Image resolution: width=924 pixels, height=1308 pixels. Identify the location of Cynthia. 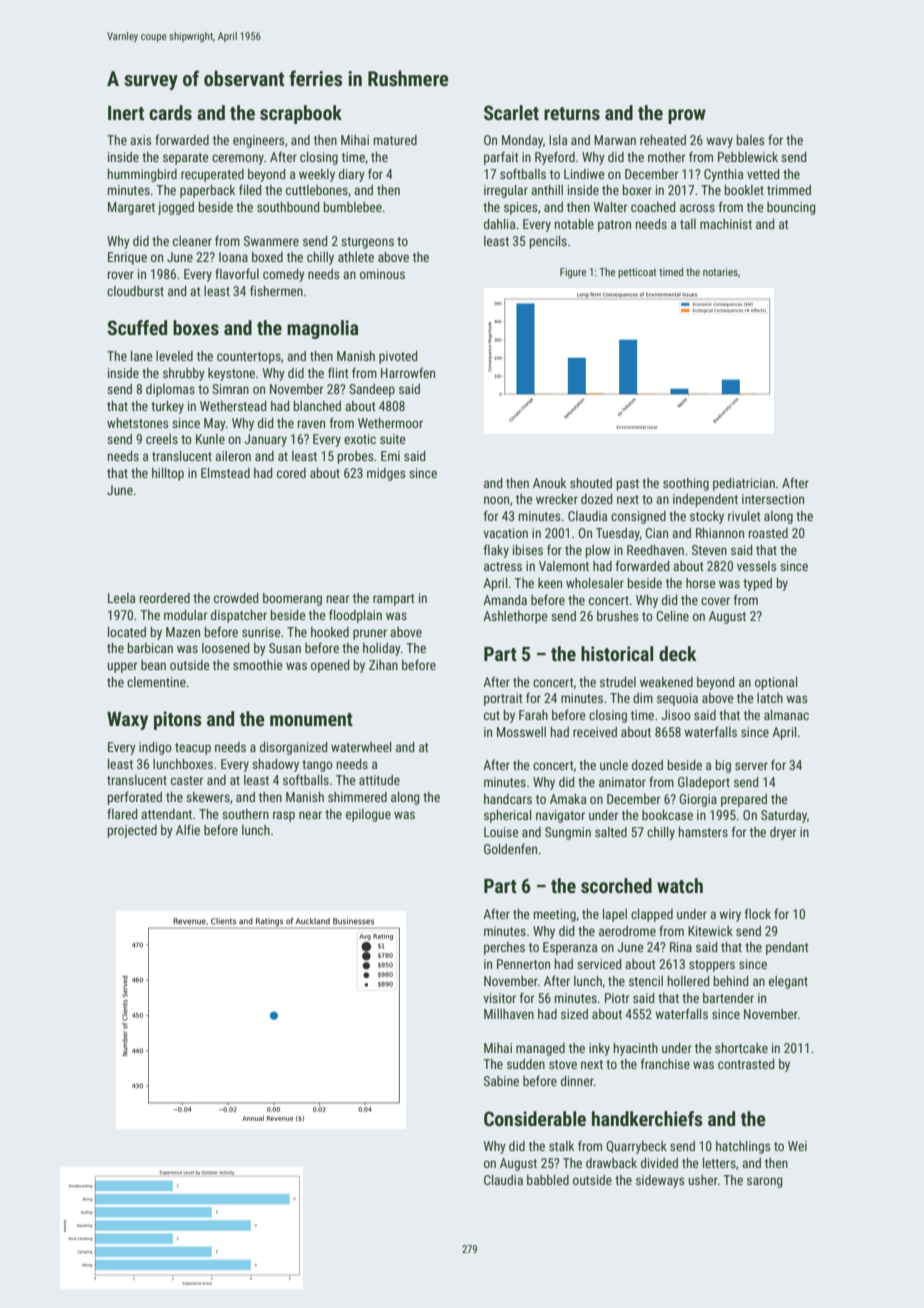
(723, 175).
